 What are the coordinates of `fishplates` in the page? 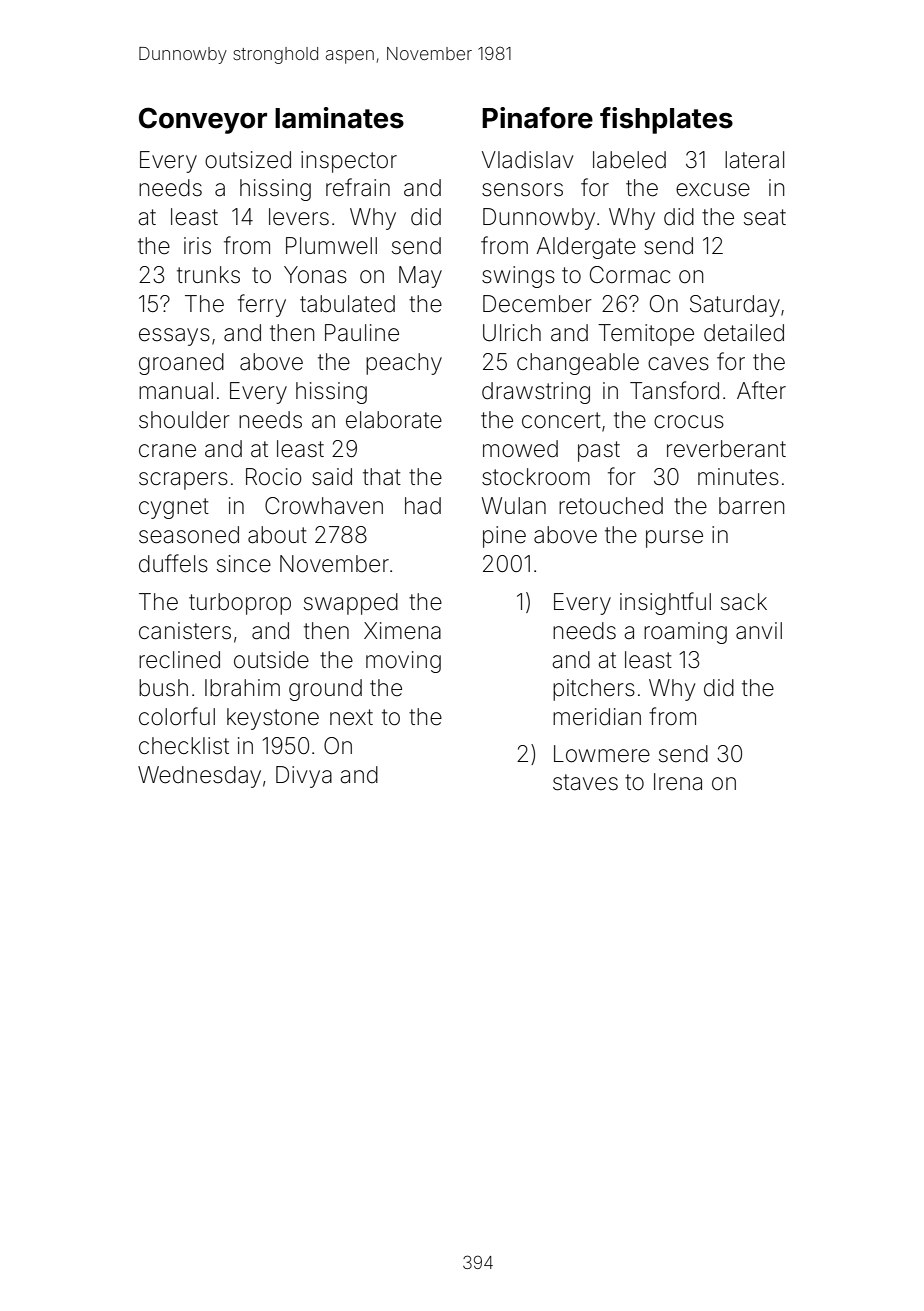 It's located at (666, 120).
